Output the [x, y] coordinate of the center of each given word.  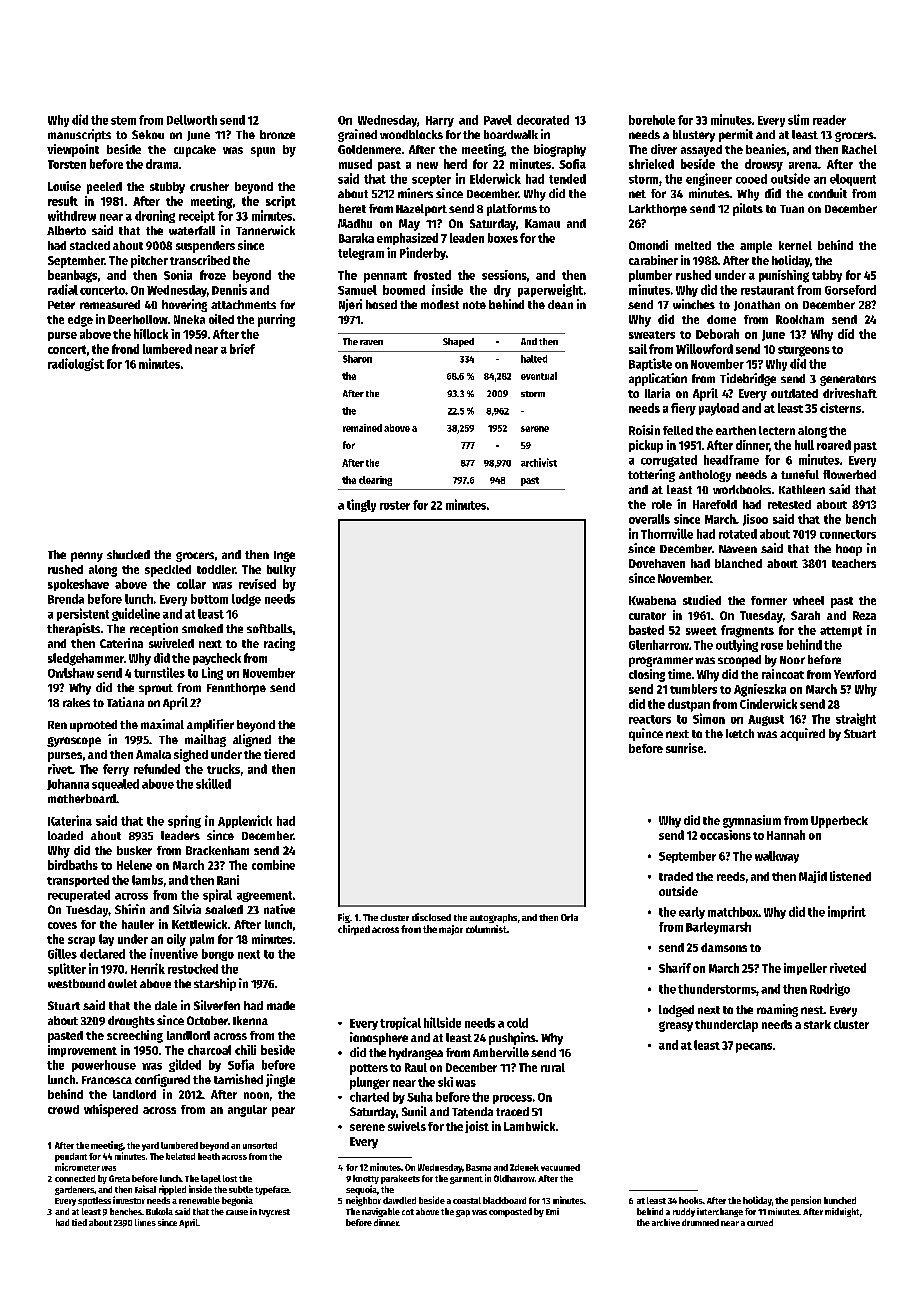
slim [798, 119]
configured [162, 1080]
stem [123, 120]
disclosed [431, 917]
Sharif [675, 968]
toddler [216, 569]
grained [357, 135]
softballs [270, 628]
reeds [731, 876]
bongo [218, 955]
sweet [701, 631]
